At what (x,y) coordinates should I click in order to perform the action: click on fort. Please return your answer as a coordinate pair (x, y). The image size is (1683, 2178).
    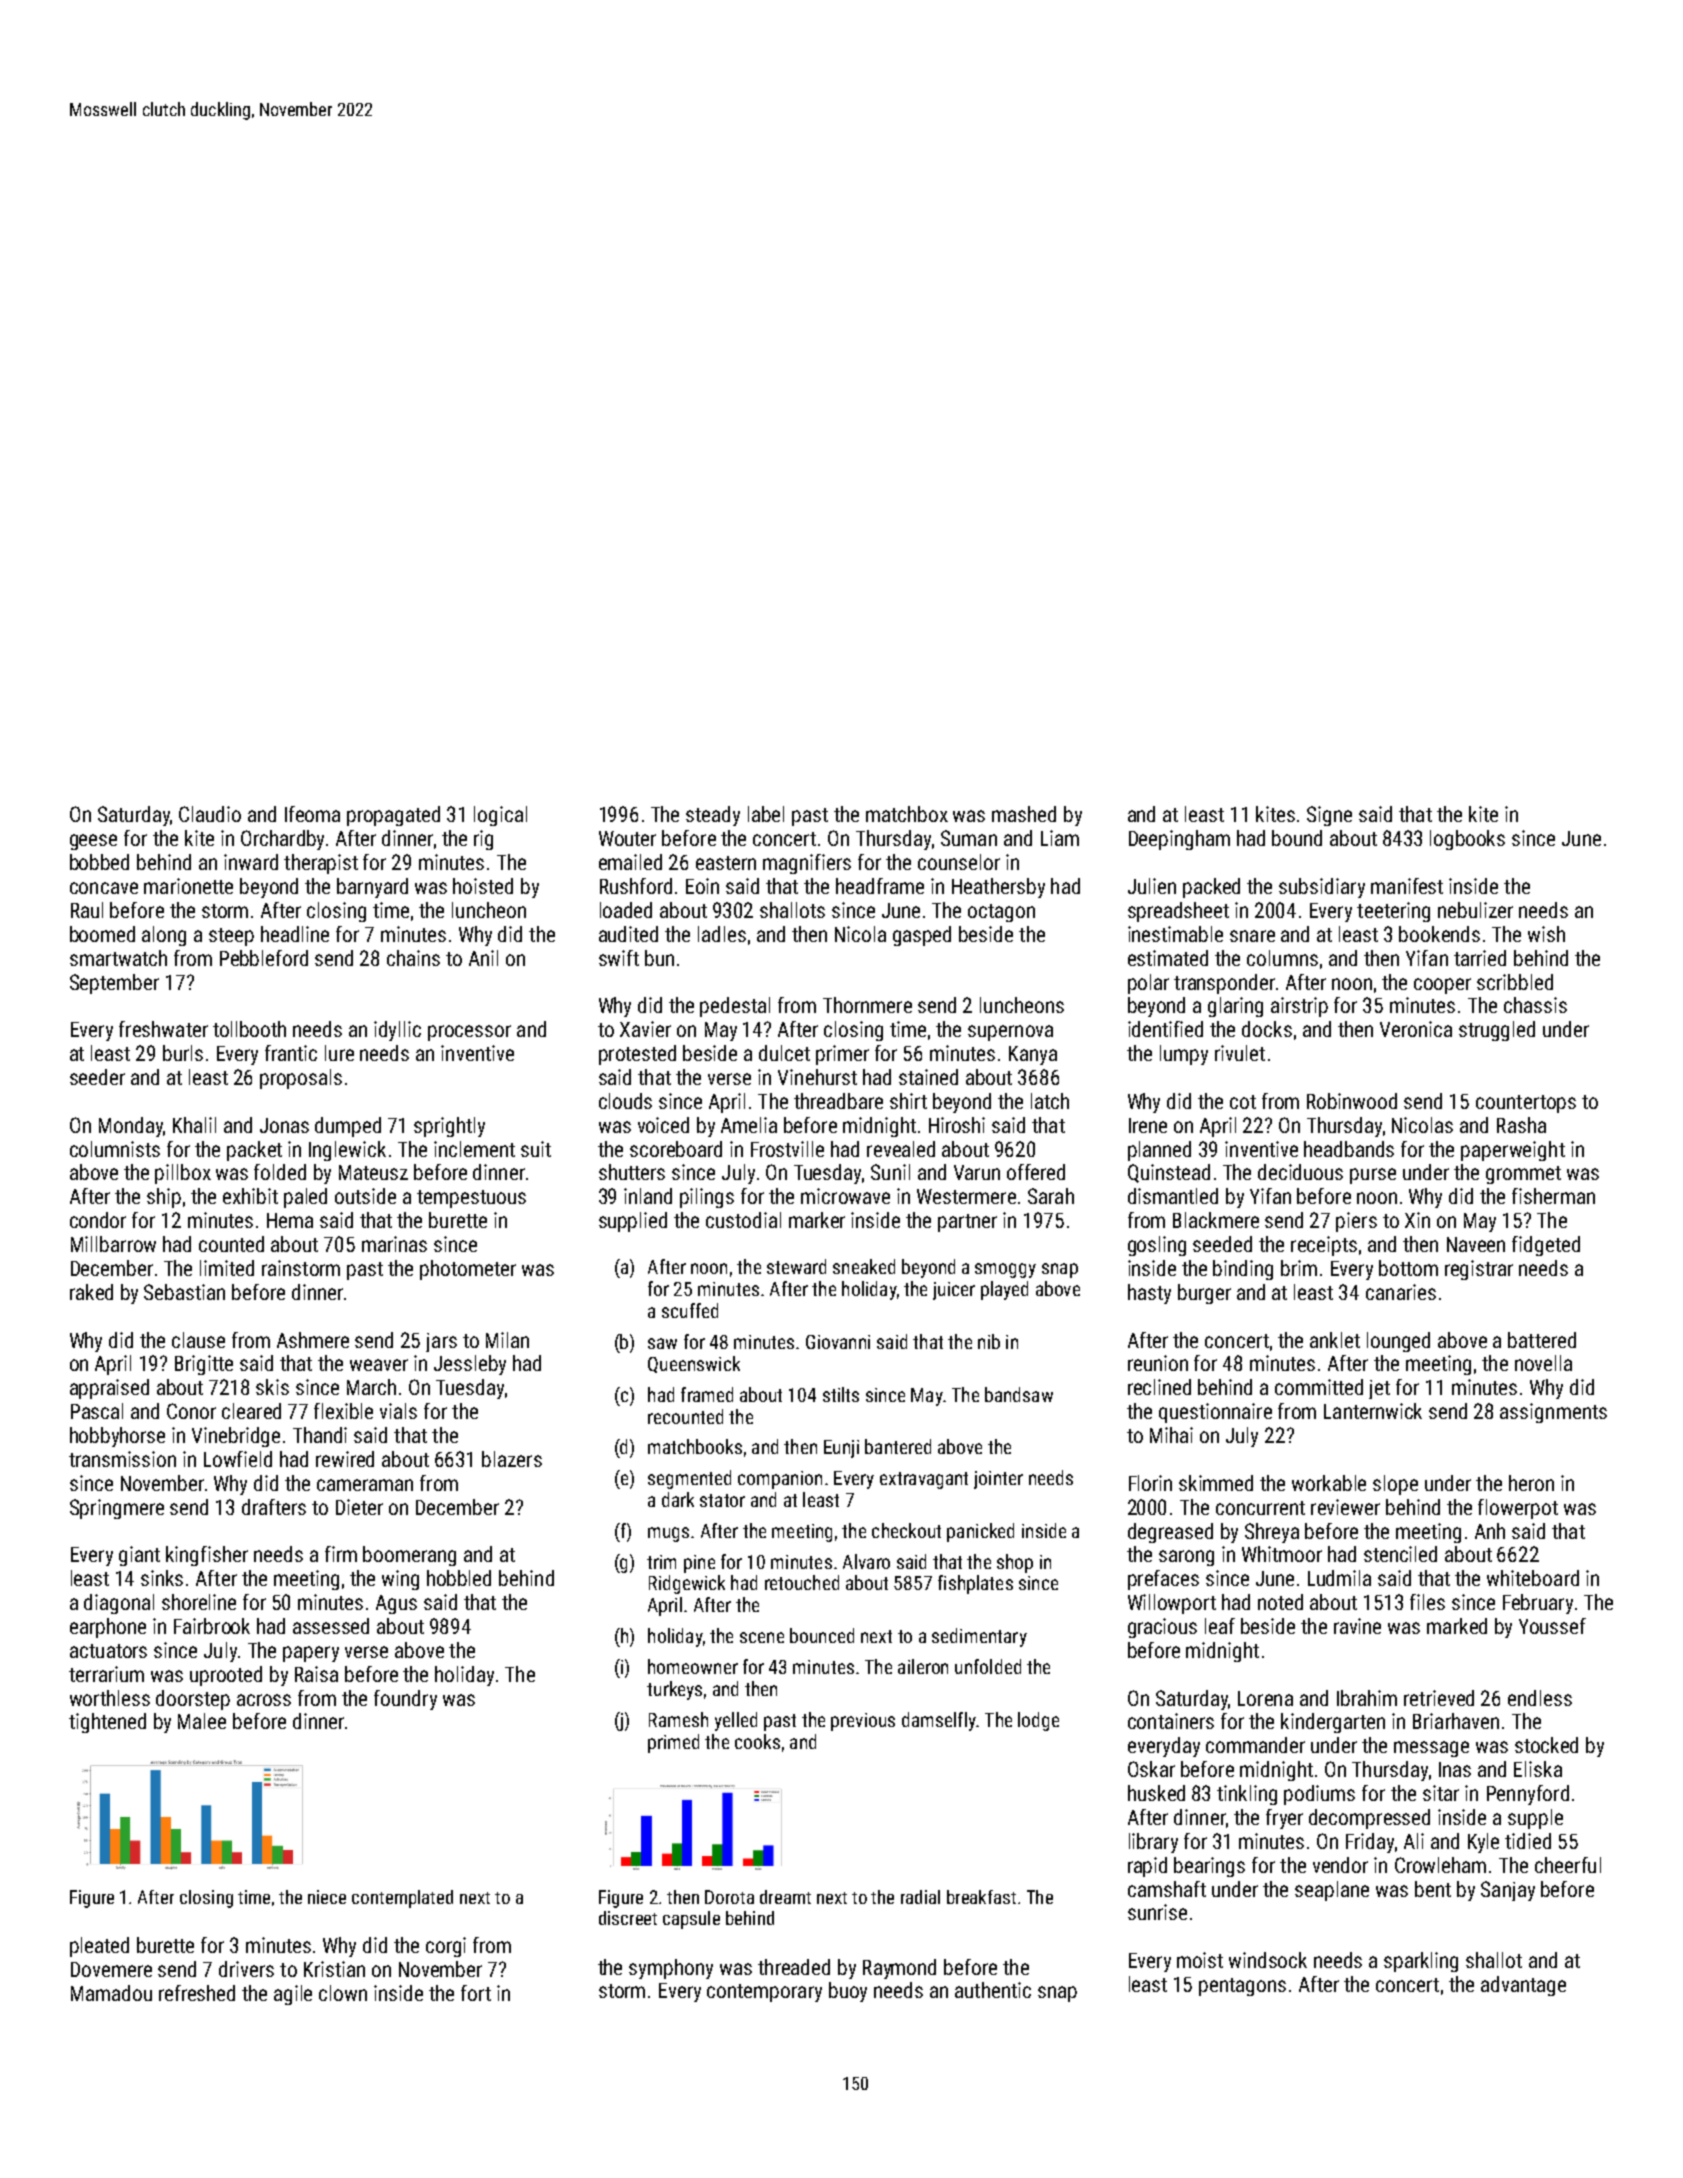
    Looking at the image, I should click on (476, 1993).
